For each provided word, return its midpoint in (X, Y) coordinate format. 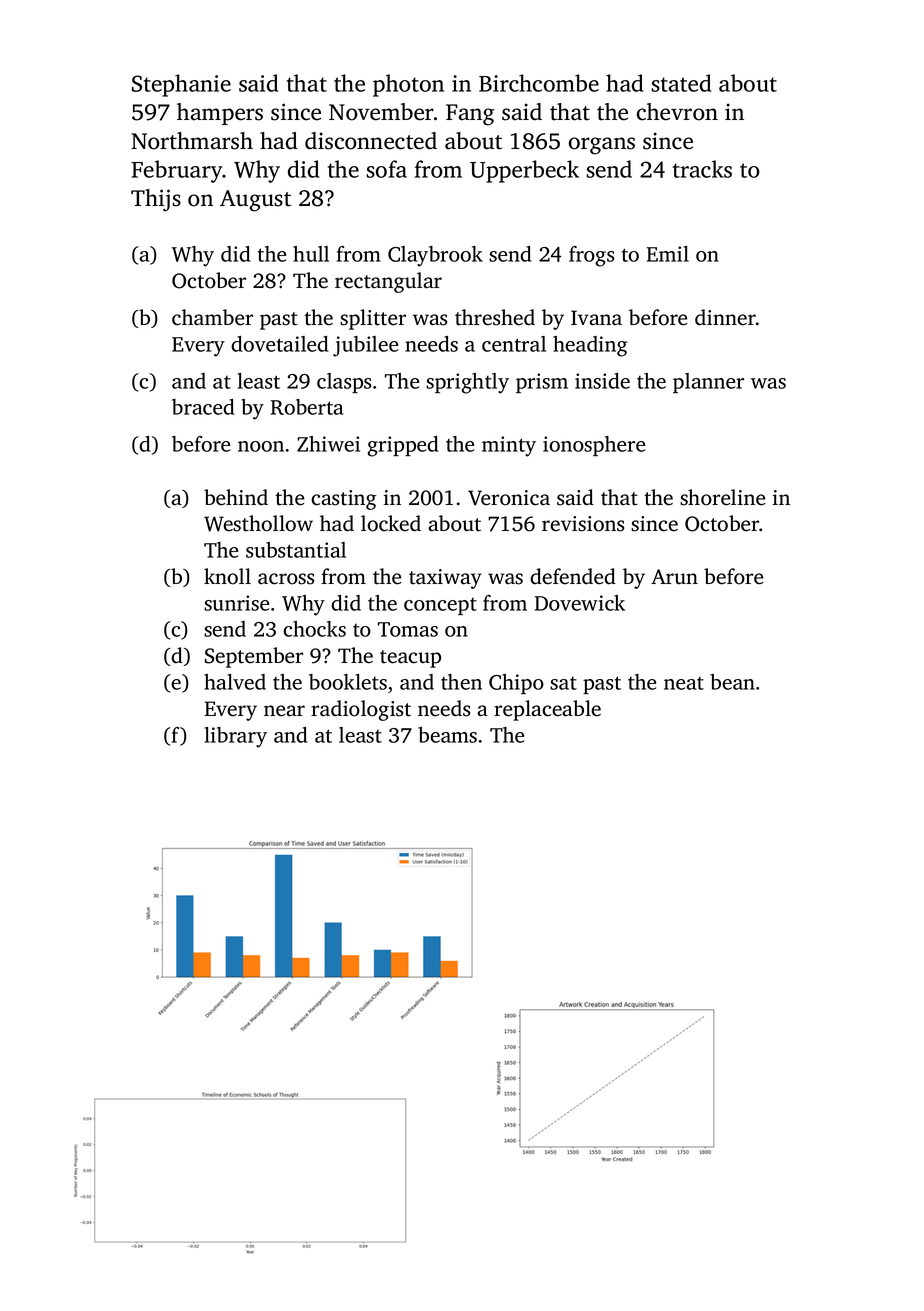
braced (203, 407)
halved (235, 682)
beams (447, 735)
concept (440, 606)
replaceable (547, 710)
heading (590, 346)
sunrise (236, 603)
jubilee (365, 346)
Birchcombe (539, 83)
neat (684, 683)
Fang (470, 115)
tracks (702, 169)
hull (311, 254)
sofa (387, 169)
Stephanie (181, 85)
